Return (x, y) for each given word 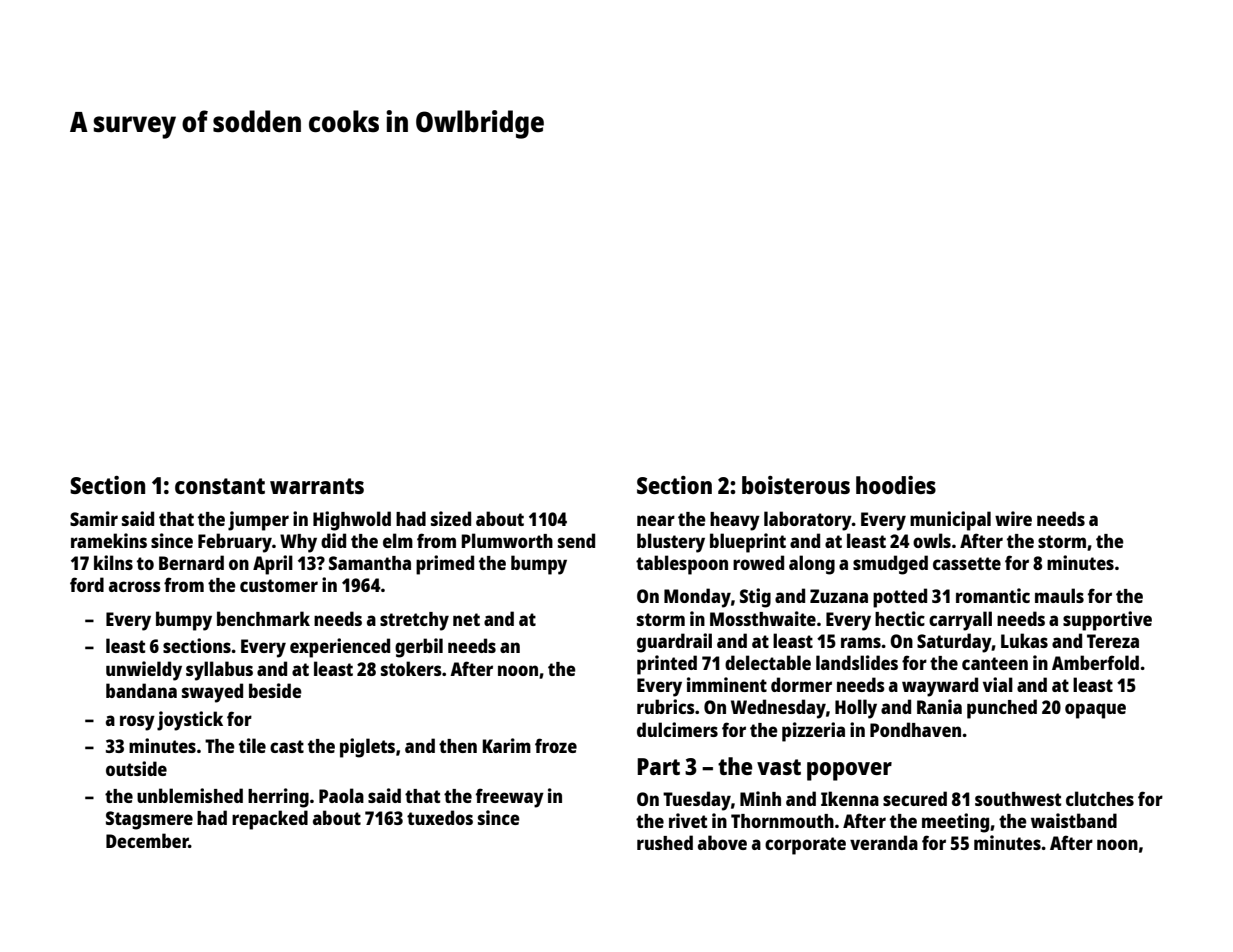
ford (87, 584)
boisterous (796, 485)
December (147, 840)
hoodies (896, 485)
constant (220, 486)
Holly (856, 709)
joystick (190, 721)
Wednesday (778, 709)
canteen (995, 663)
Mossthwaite (763, 618)
